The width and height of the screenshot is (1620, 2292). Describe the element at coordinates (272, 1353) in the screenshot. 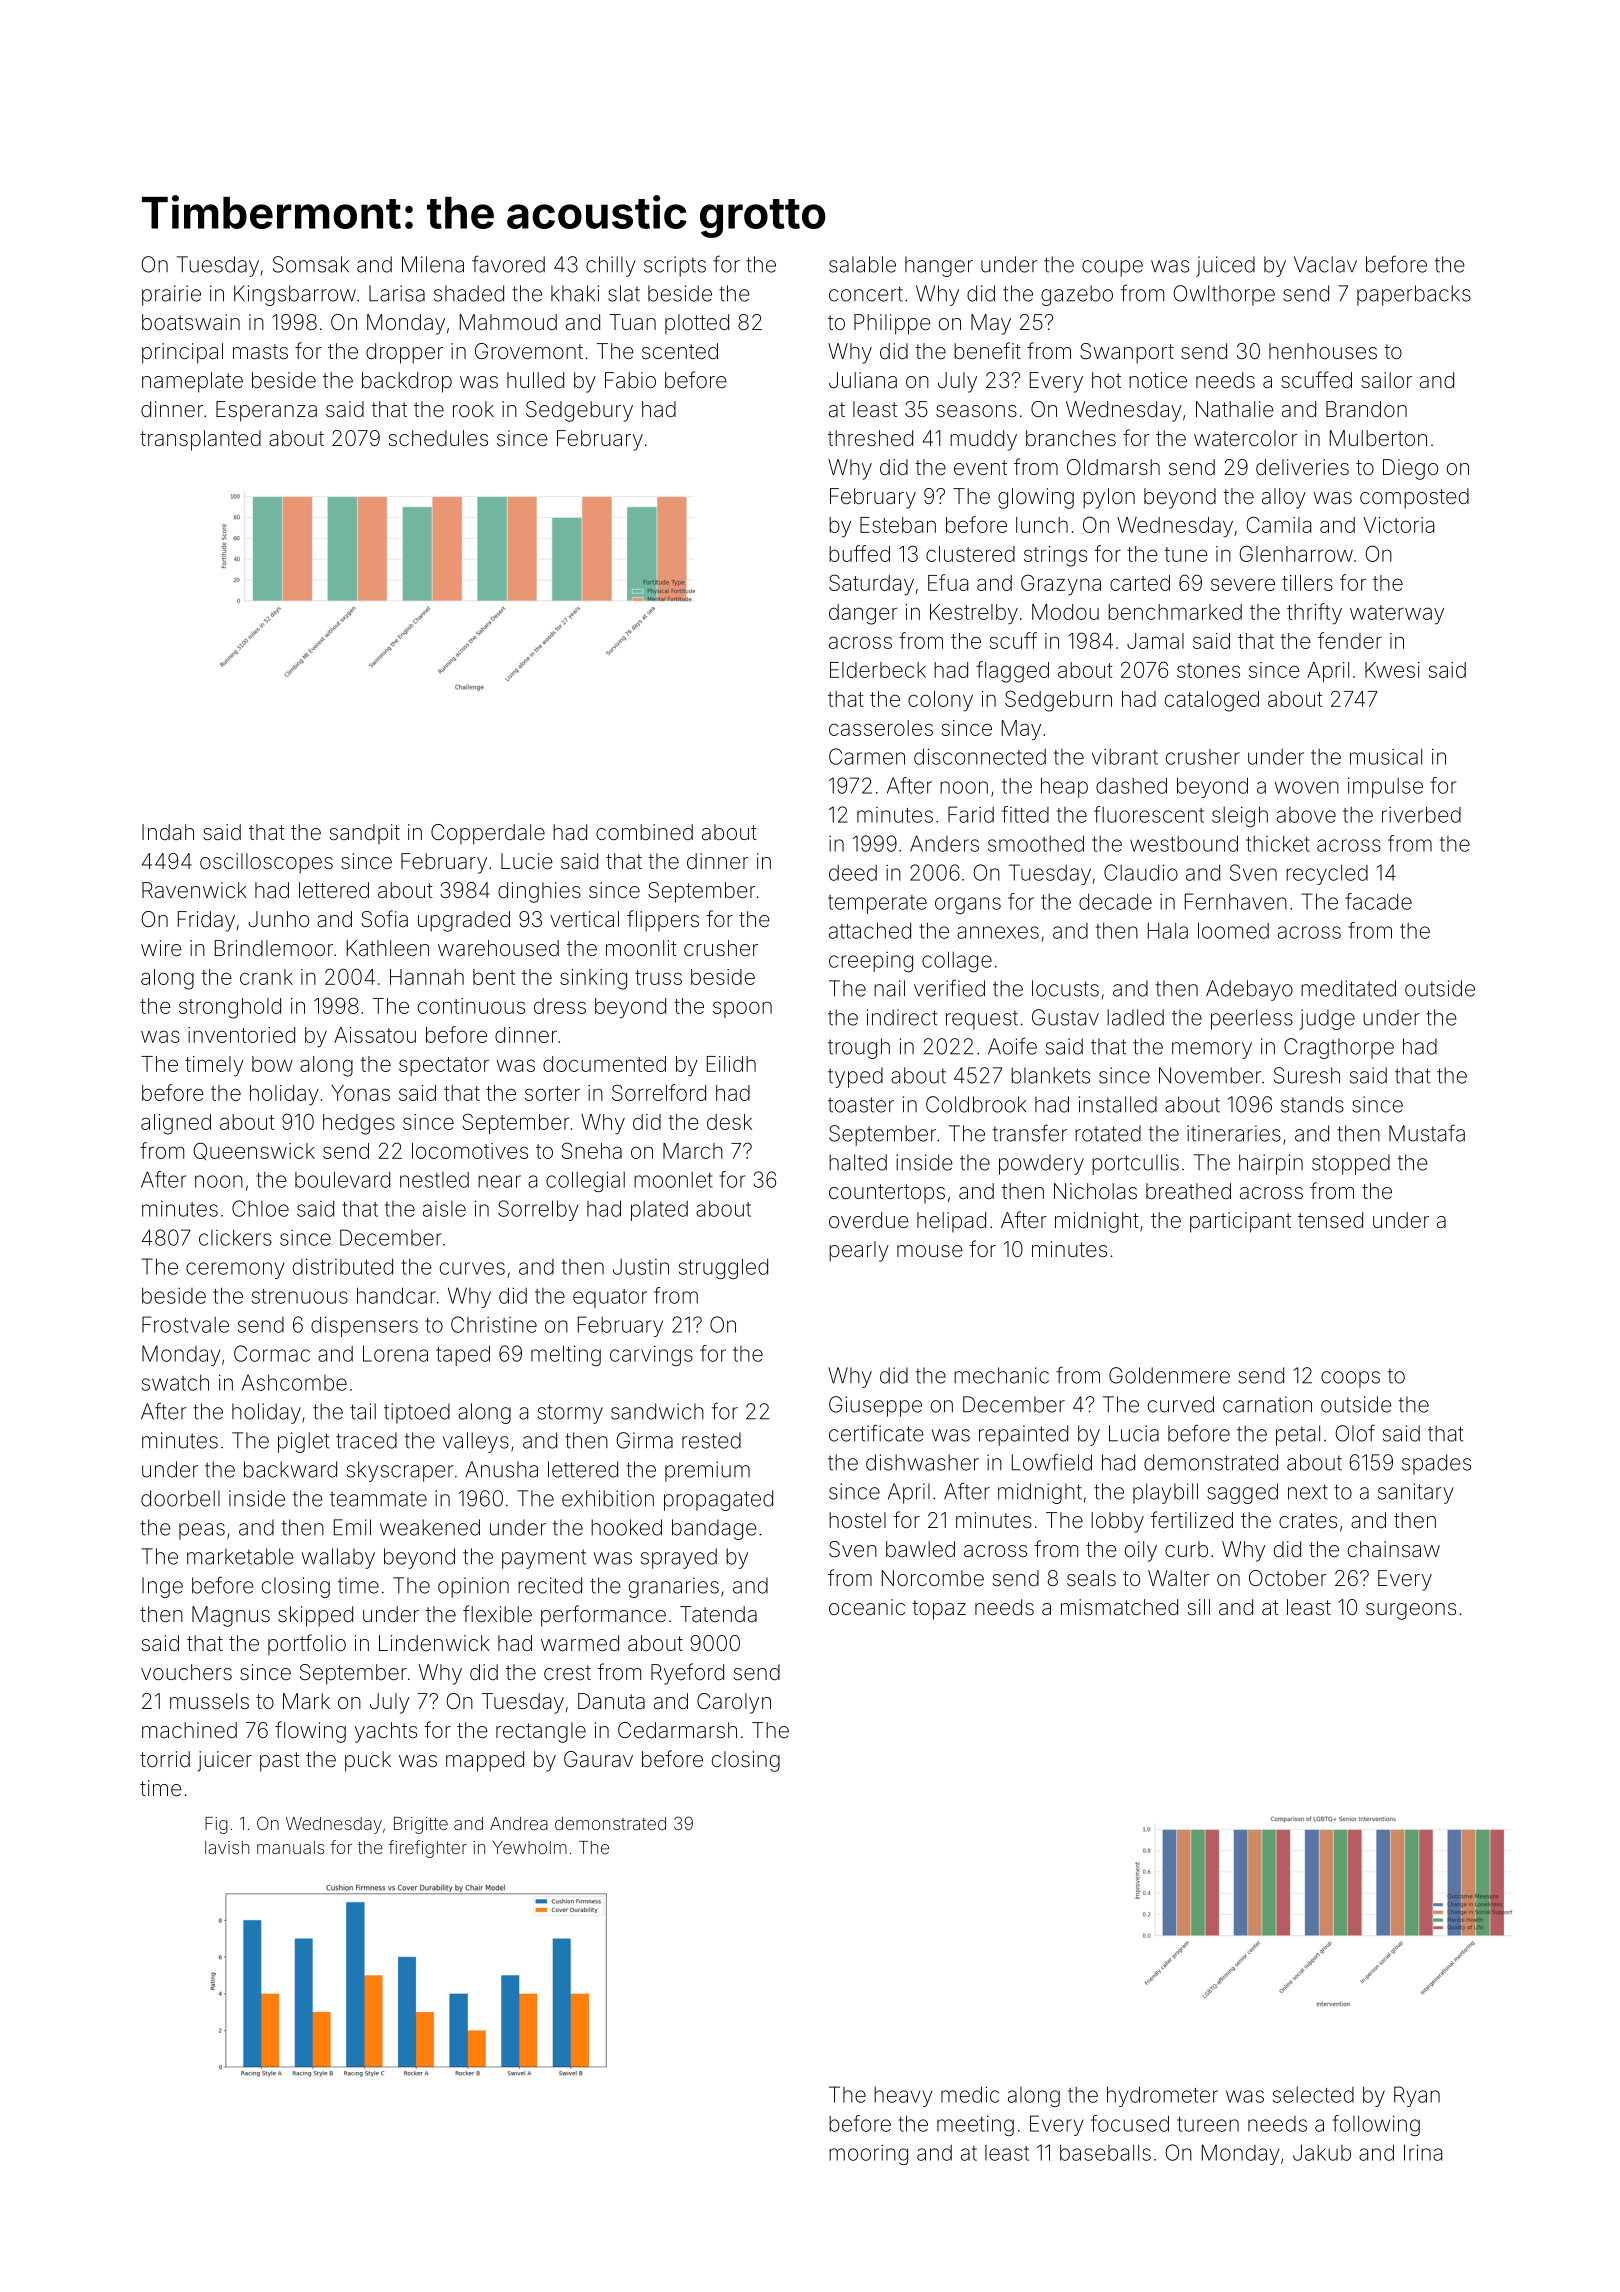

I see `Cormac` at that location.
